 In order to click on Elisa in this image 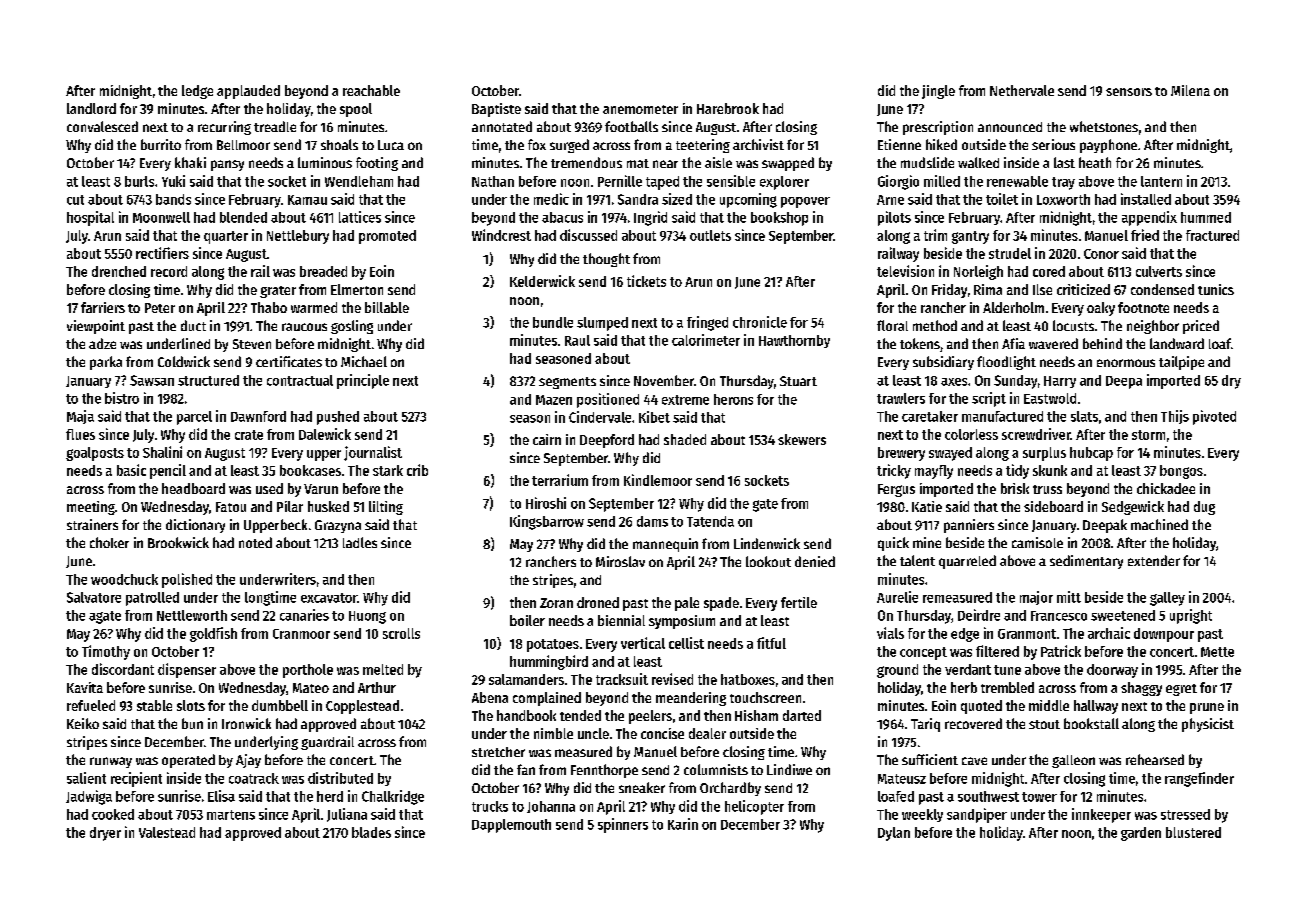, I will do `click(221, 796)`.
